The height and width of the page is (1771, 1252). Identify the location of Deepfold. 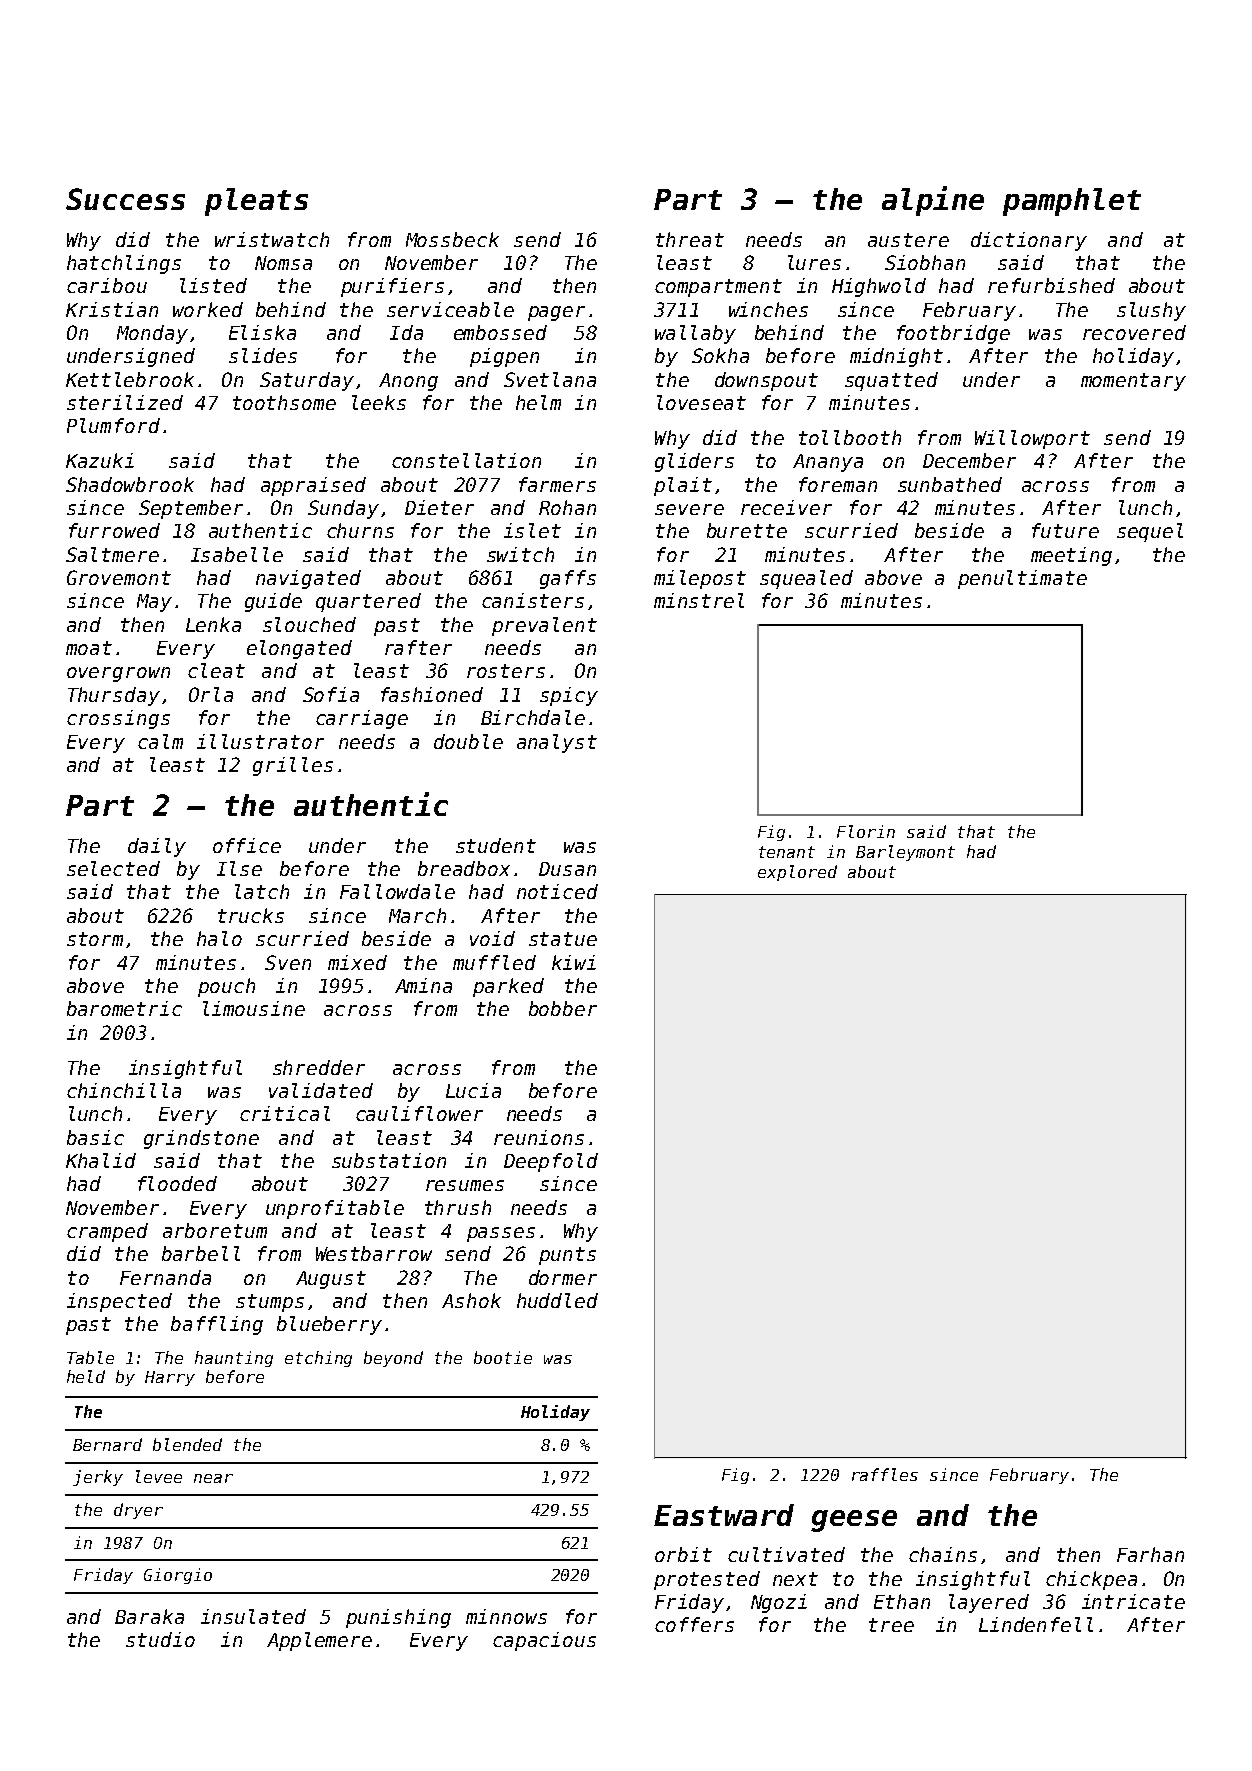
(551, 1162).
